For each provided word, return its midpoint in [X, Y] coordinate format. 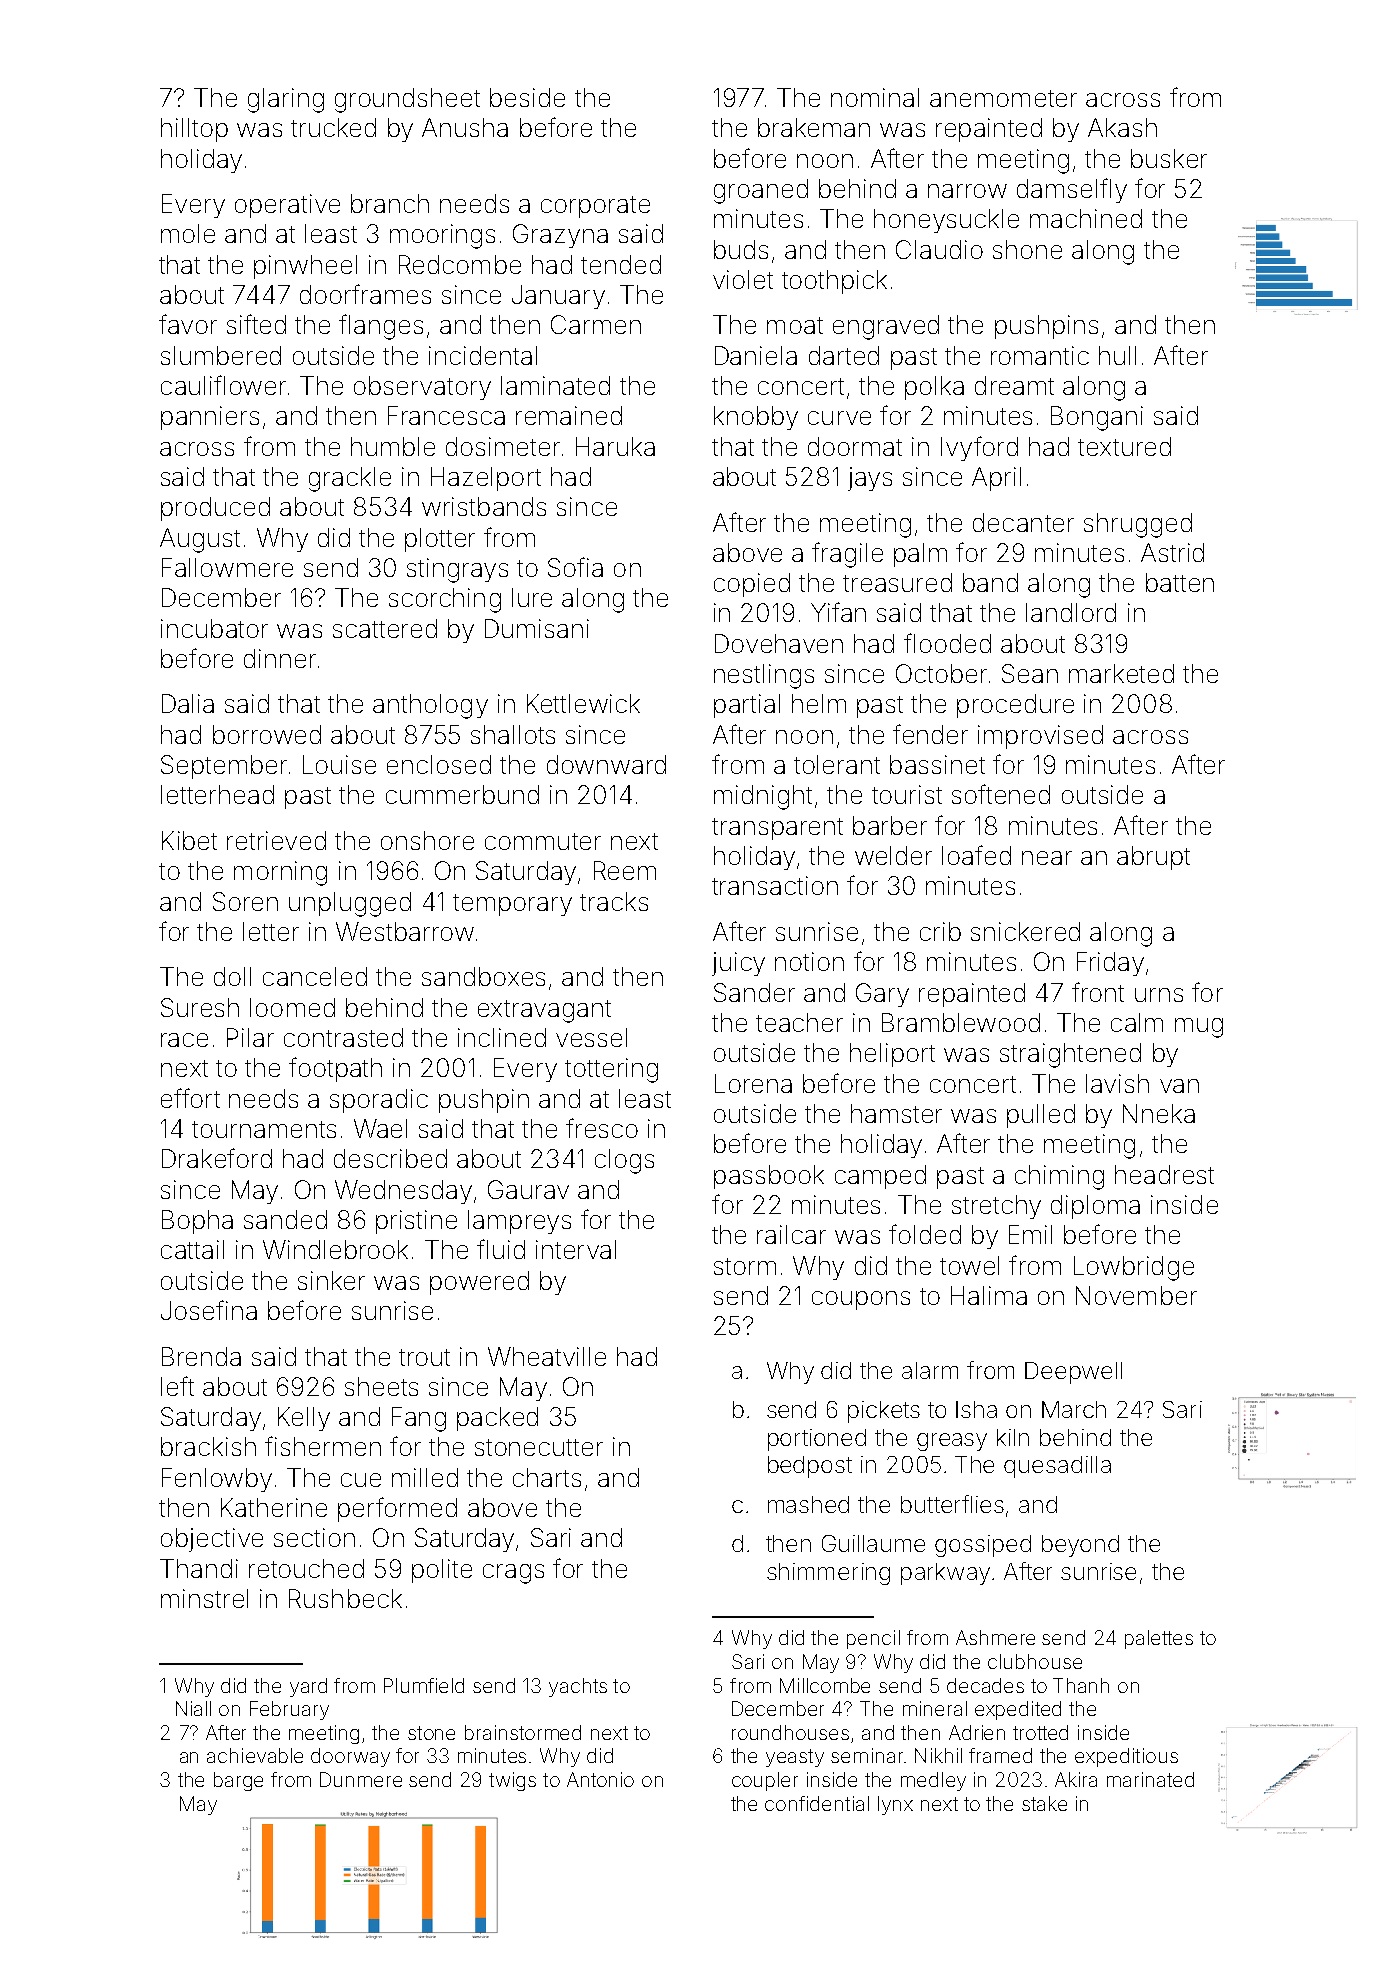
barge [238, 1781]
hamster [896, 1113]
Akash [1122, 127]
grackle [350, 479]
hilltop [194, 130]
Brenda [201, 1356]
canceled [315, 976]
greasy [952, 1442]
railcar [791, 1234]
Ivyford [979, 448]
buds [741, 249]
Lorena [753, 1083]
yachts [578, 1687]
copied [752, 585]
